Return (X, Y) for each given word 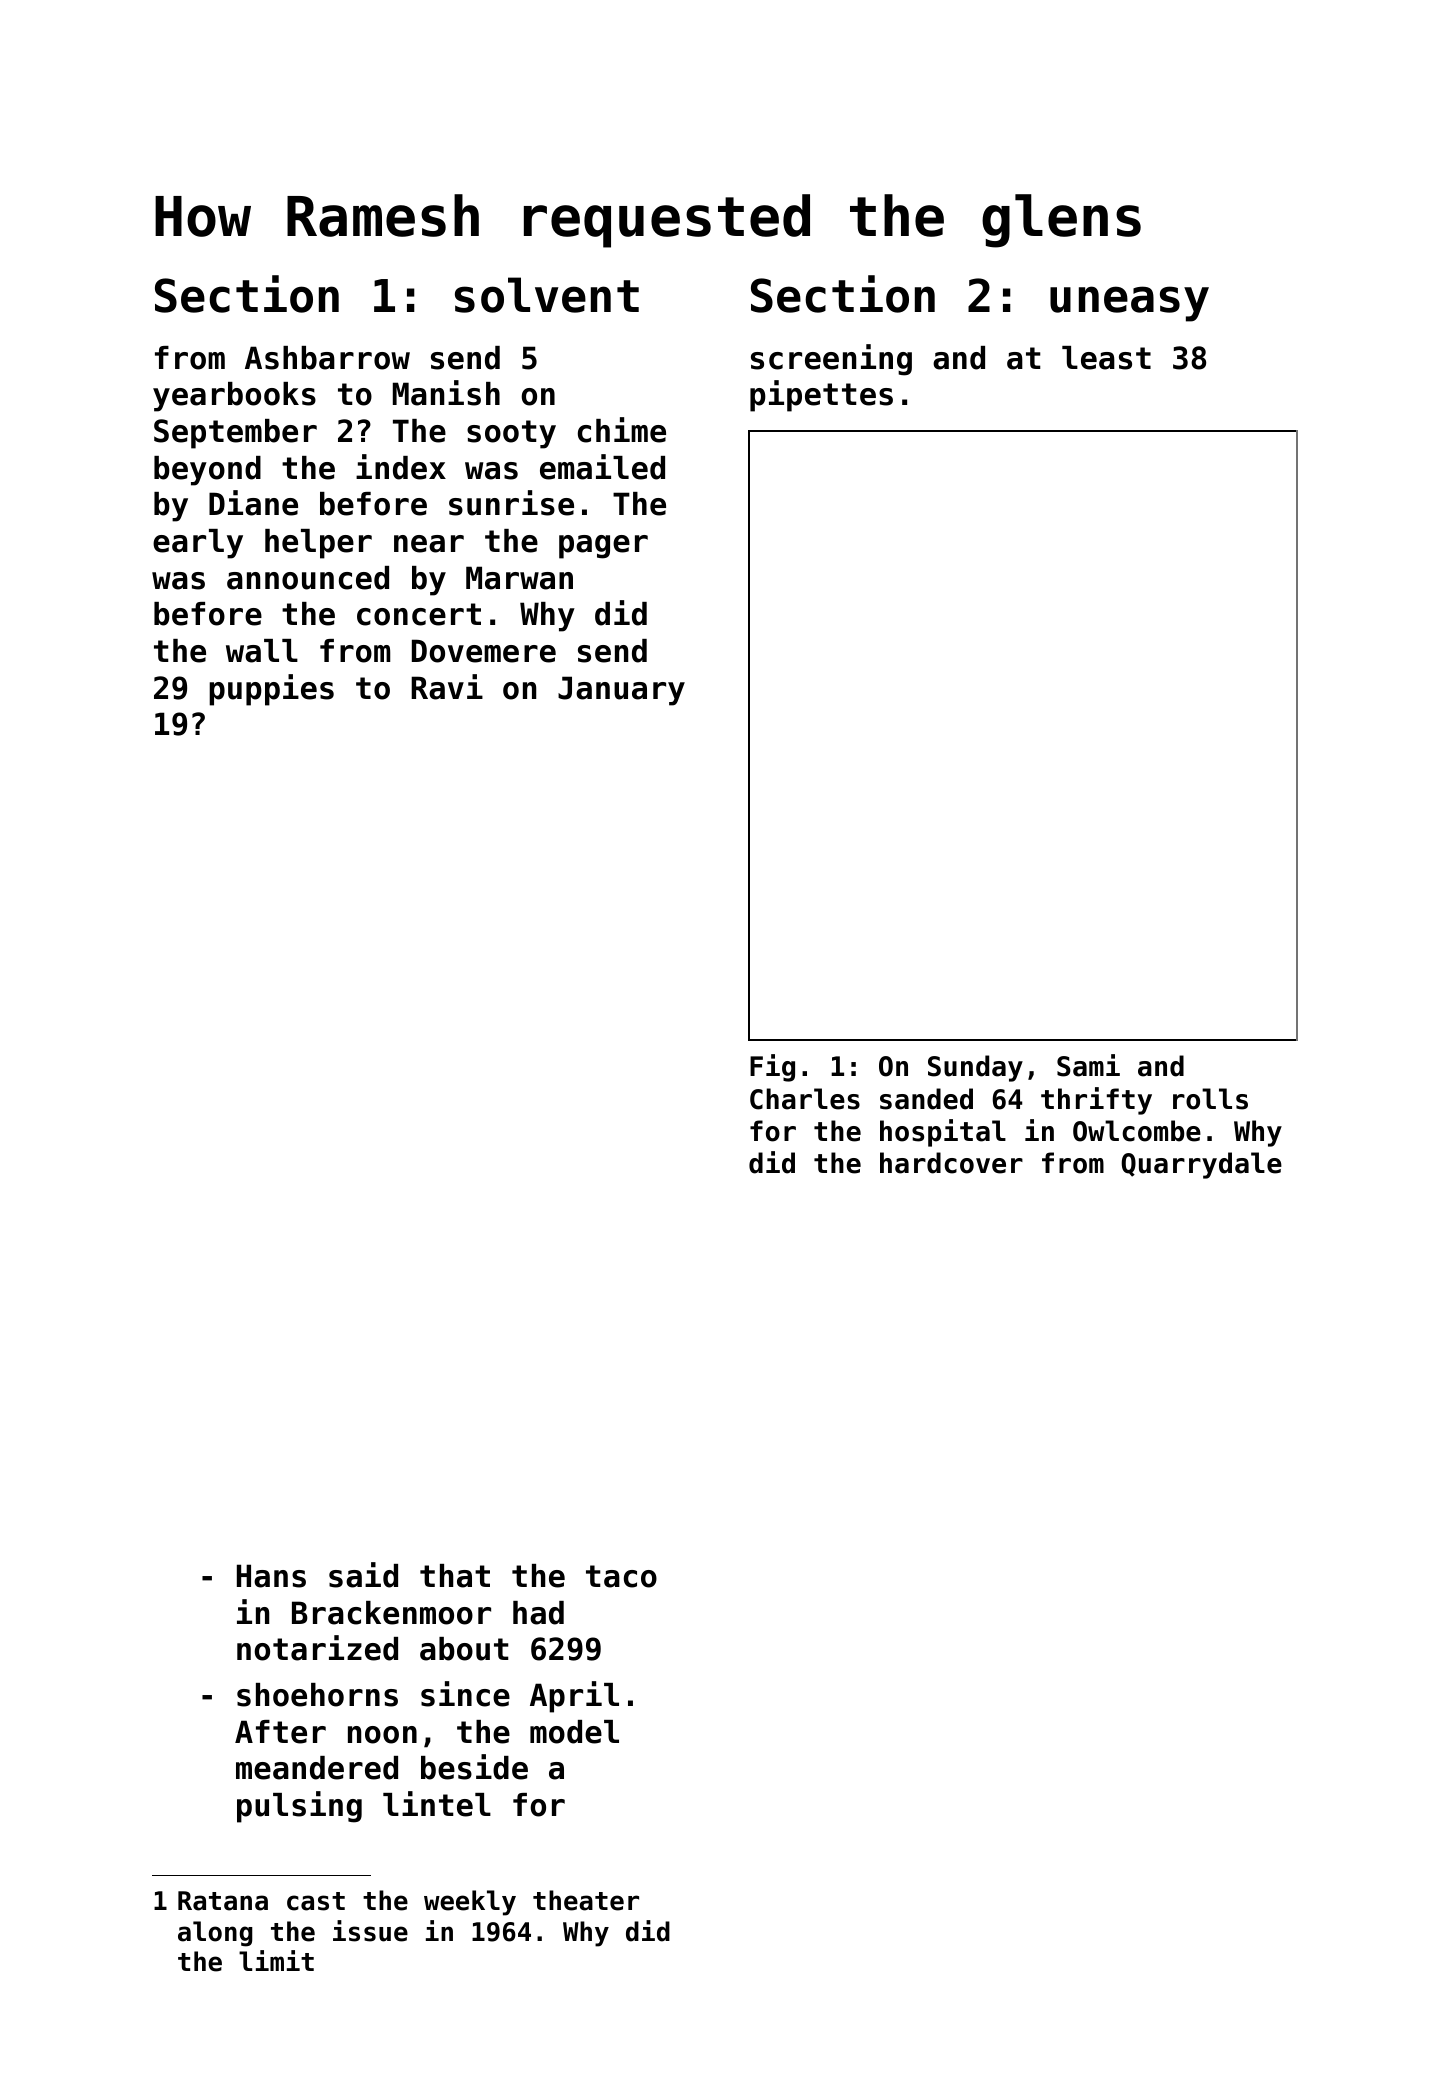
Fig (772, 1068)
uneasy (1129, 304)
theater (586, 1900)
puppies (271, 690)
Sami (1088, 1065)
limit (276, 1960)
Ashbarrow (327, 358)
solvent (547, 295)
